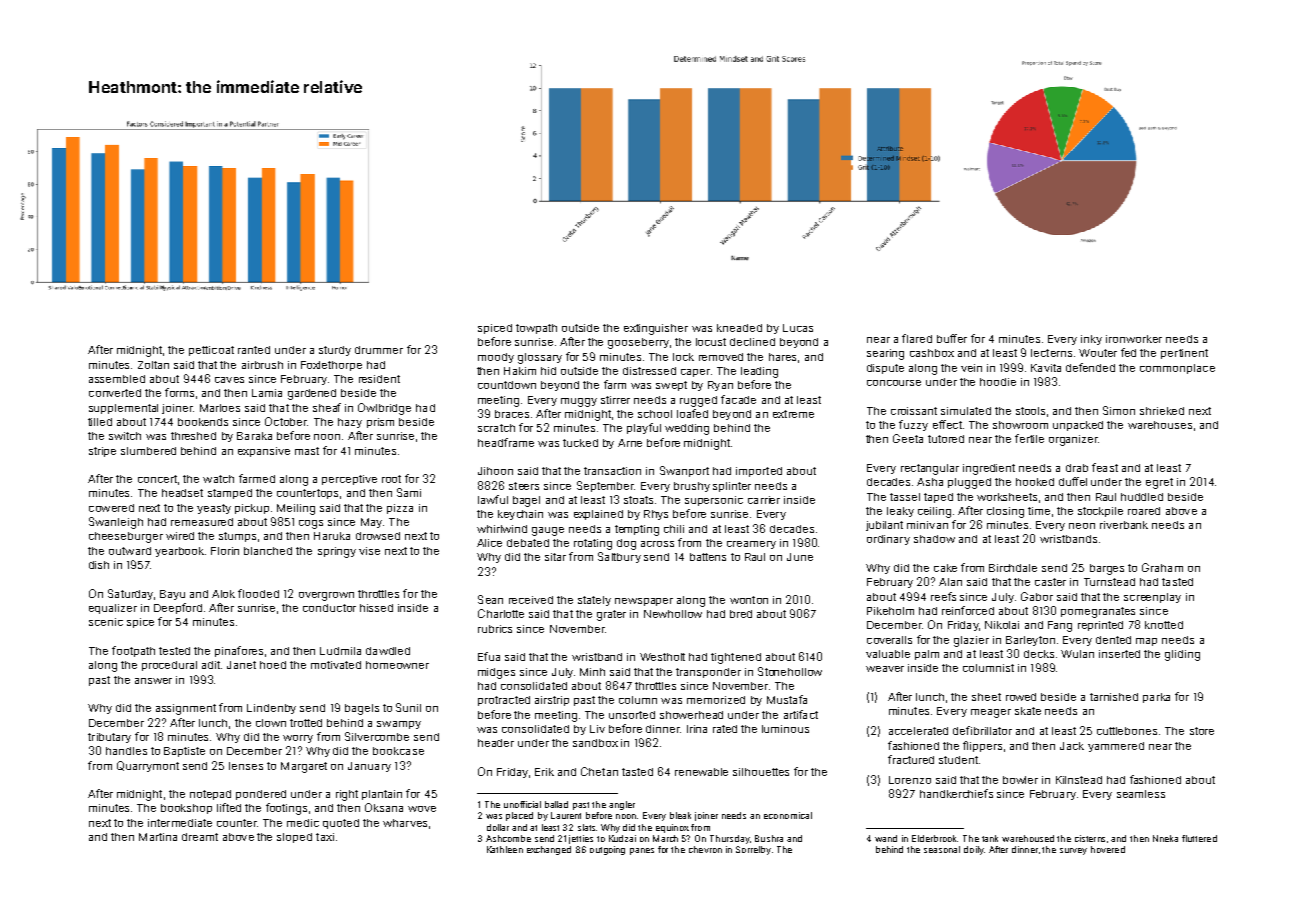  What do you see at coordinates (974, 850) in the page?
I see `doily` at bounding box center [974, 850].
